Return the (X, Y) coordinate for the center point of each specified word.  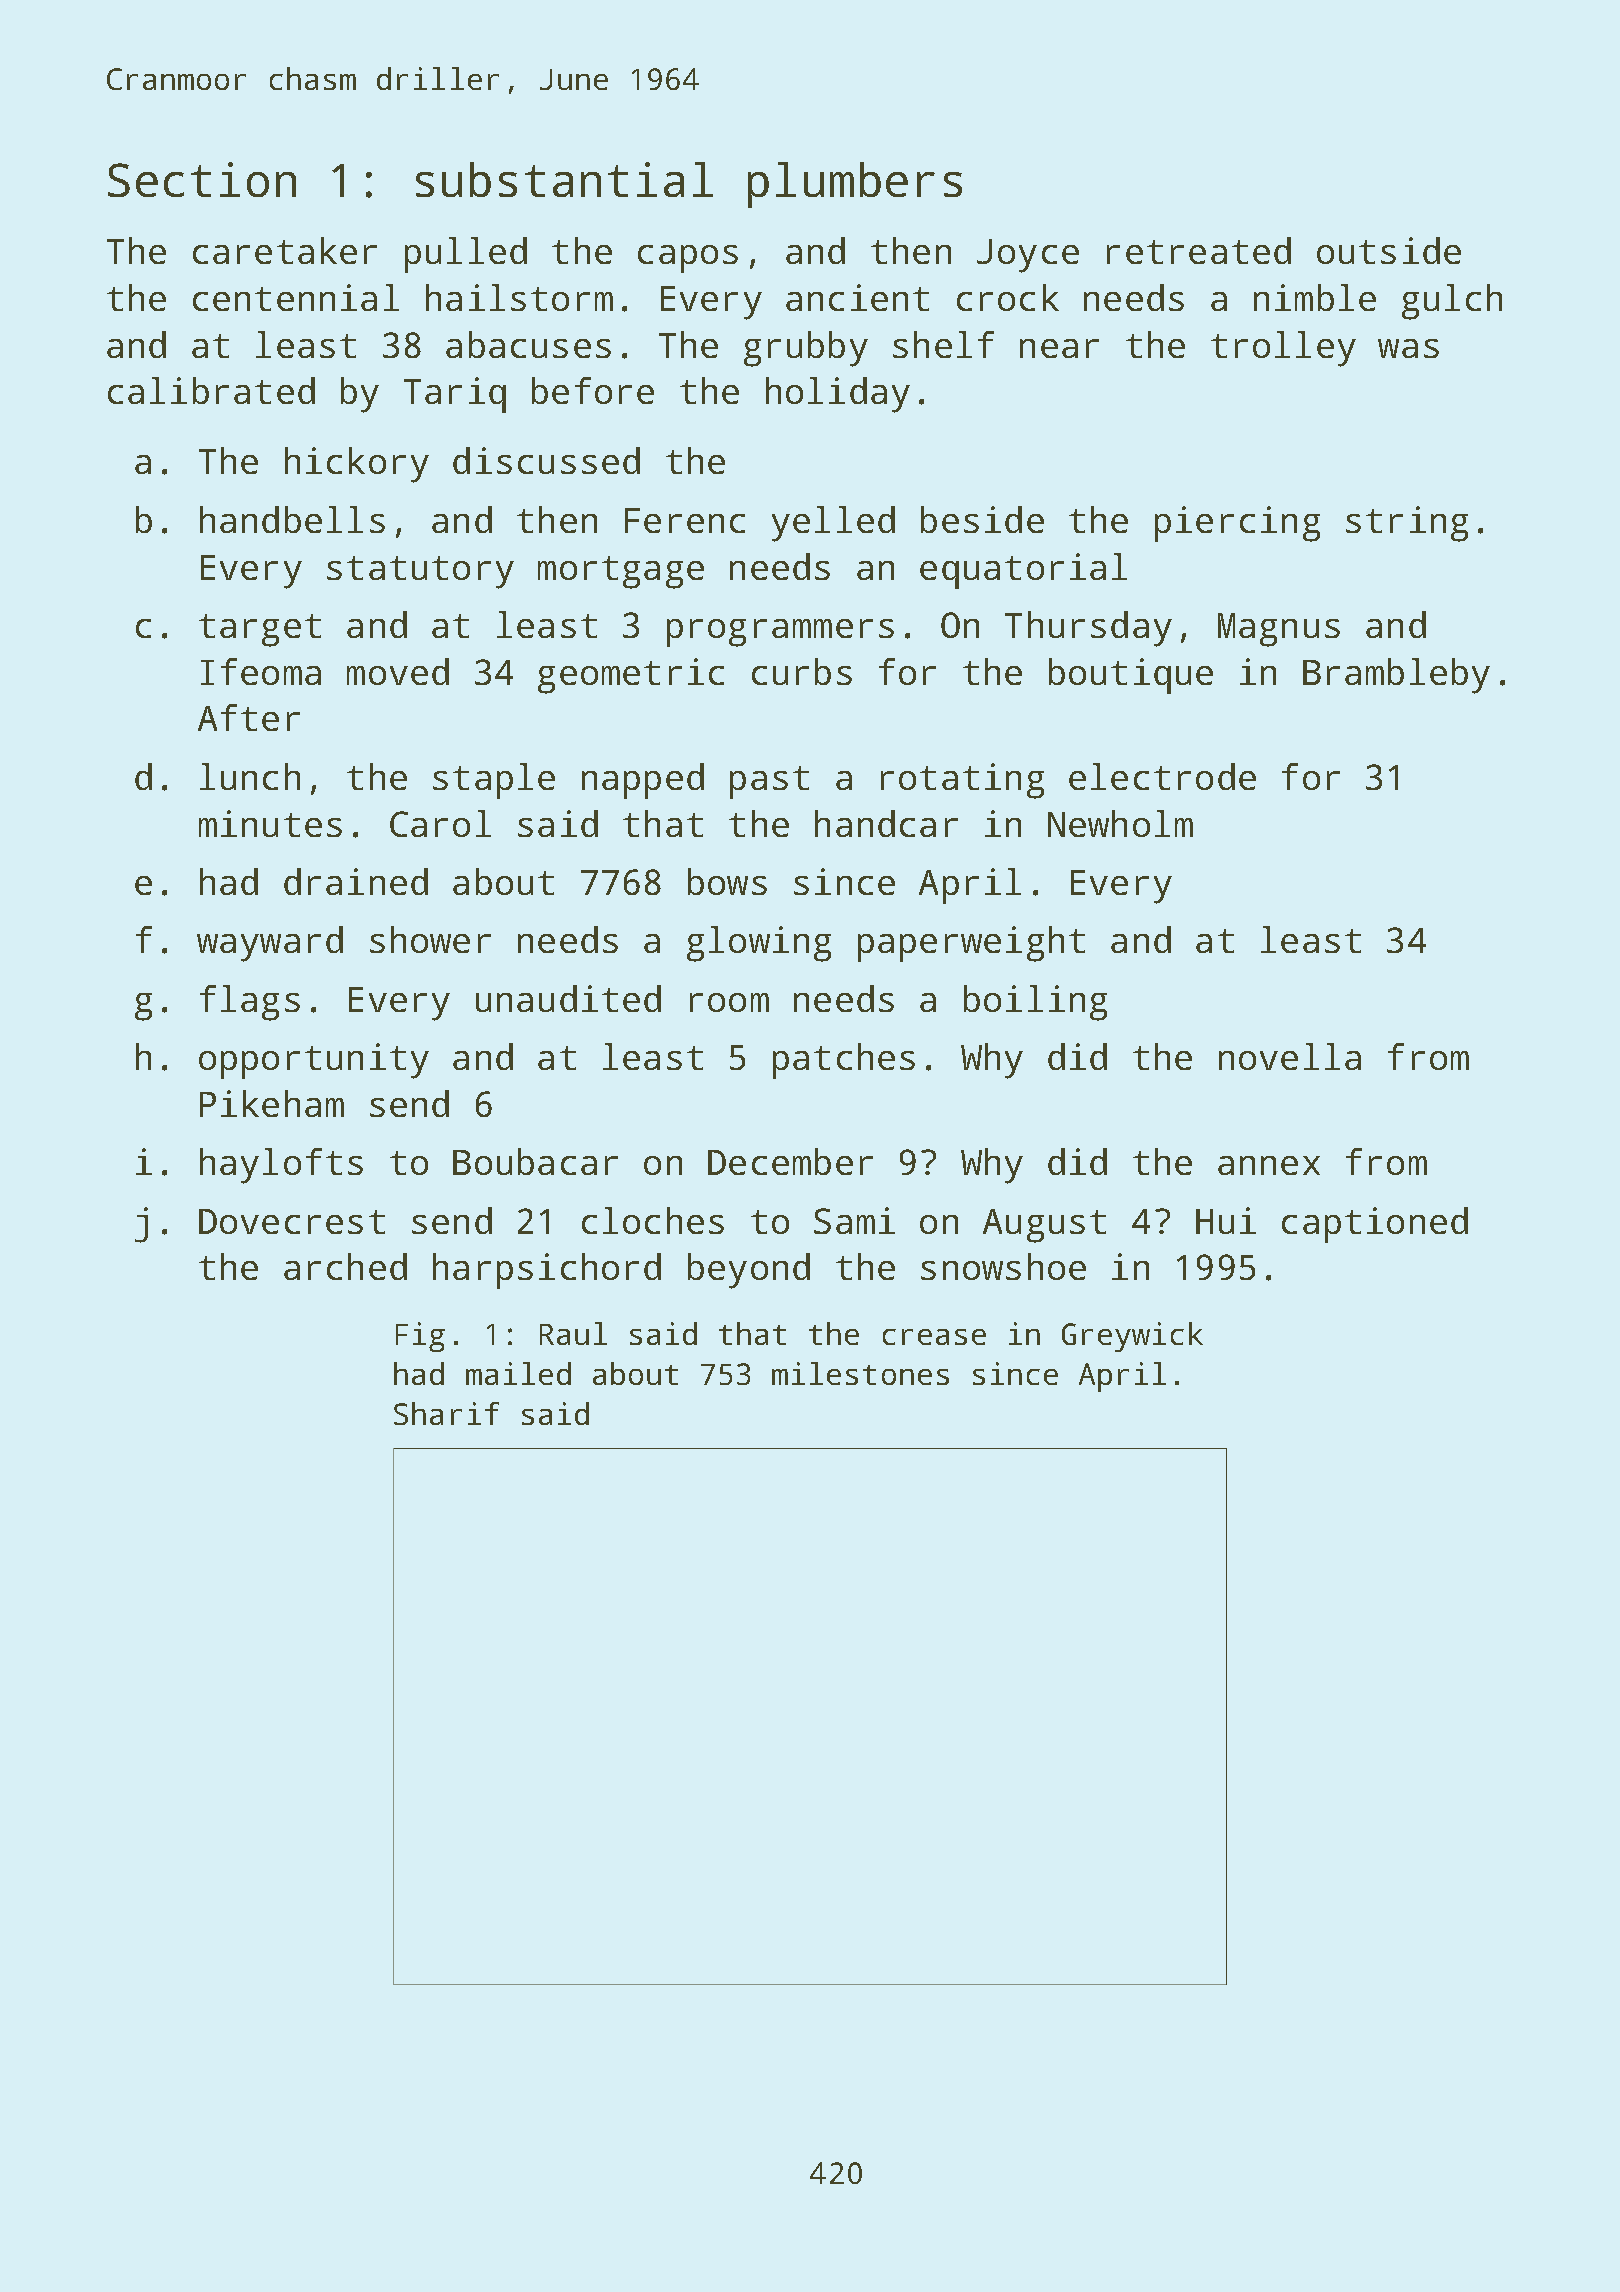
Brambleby (1396, 676)
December (790, 1161)
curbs (802, 671)
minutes (270, 823)
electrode (1162, 776)
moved (398, 671)
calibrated (211, 390)
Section (202, 179)
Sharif (446, 1413)
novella (1290, 1056)
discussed (546, 460)
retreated (1199, 250)
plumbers (855, 185)
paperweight (971, 944)
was (1408, 348)
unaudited (568, 998)
